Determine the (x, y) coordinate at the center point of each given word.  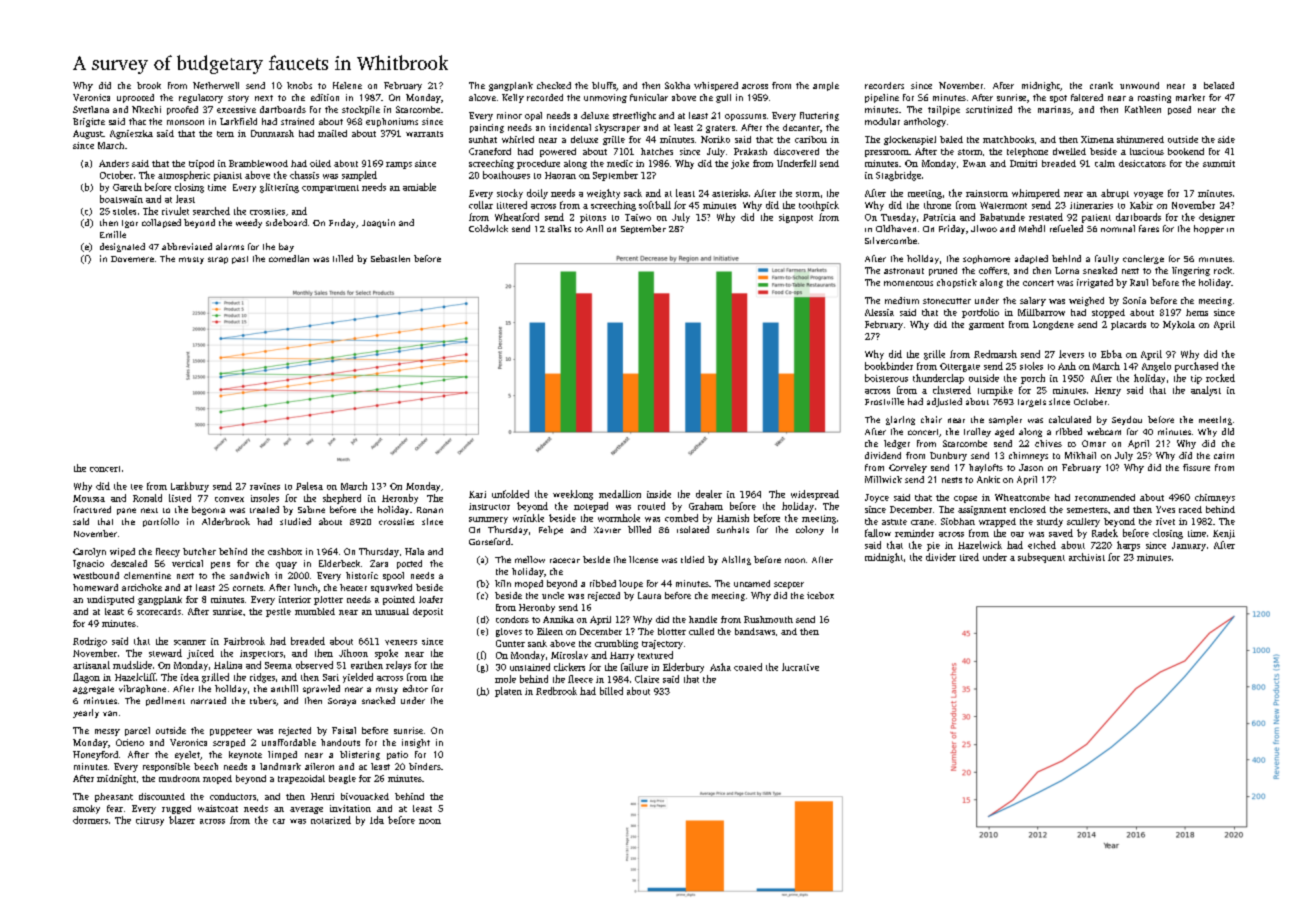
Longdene (1053, 325)
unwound (1139, 85)
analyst (1206, 391)
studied (295, 521)
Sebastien (390, 258)
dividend (883, 455)
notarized (331, 820)
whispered (716, 86)
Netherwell (216, 85)
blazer (182, 820)
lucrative (800, 667)
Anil (594, 228)
